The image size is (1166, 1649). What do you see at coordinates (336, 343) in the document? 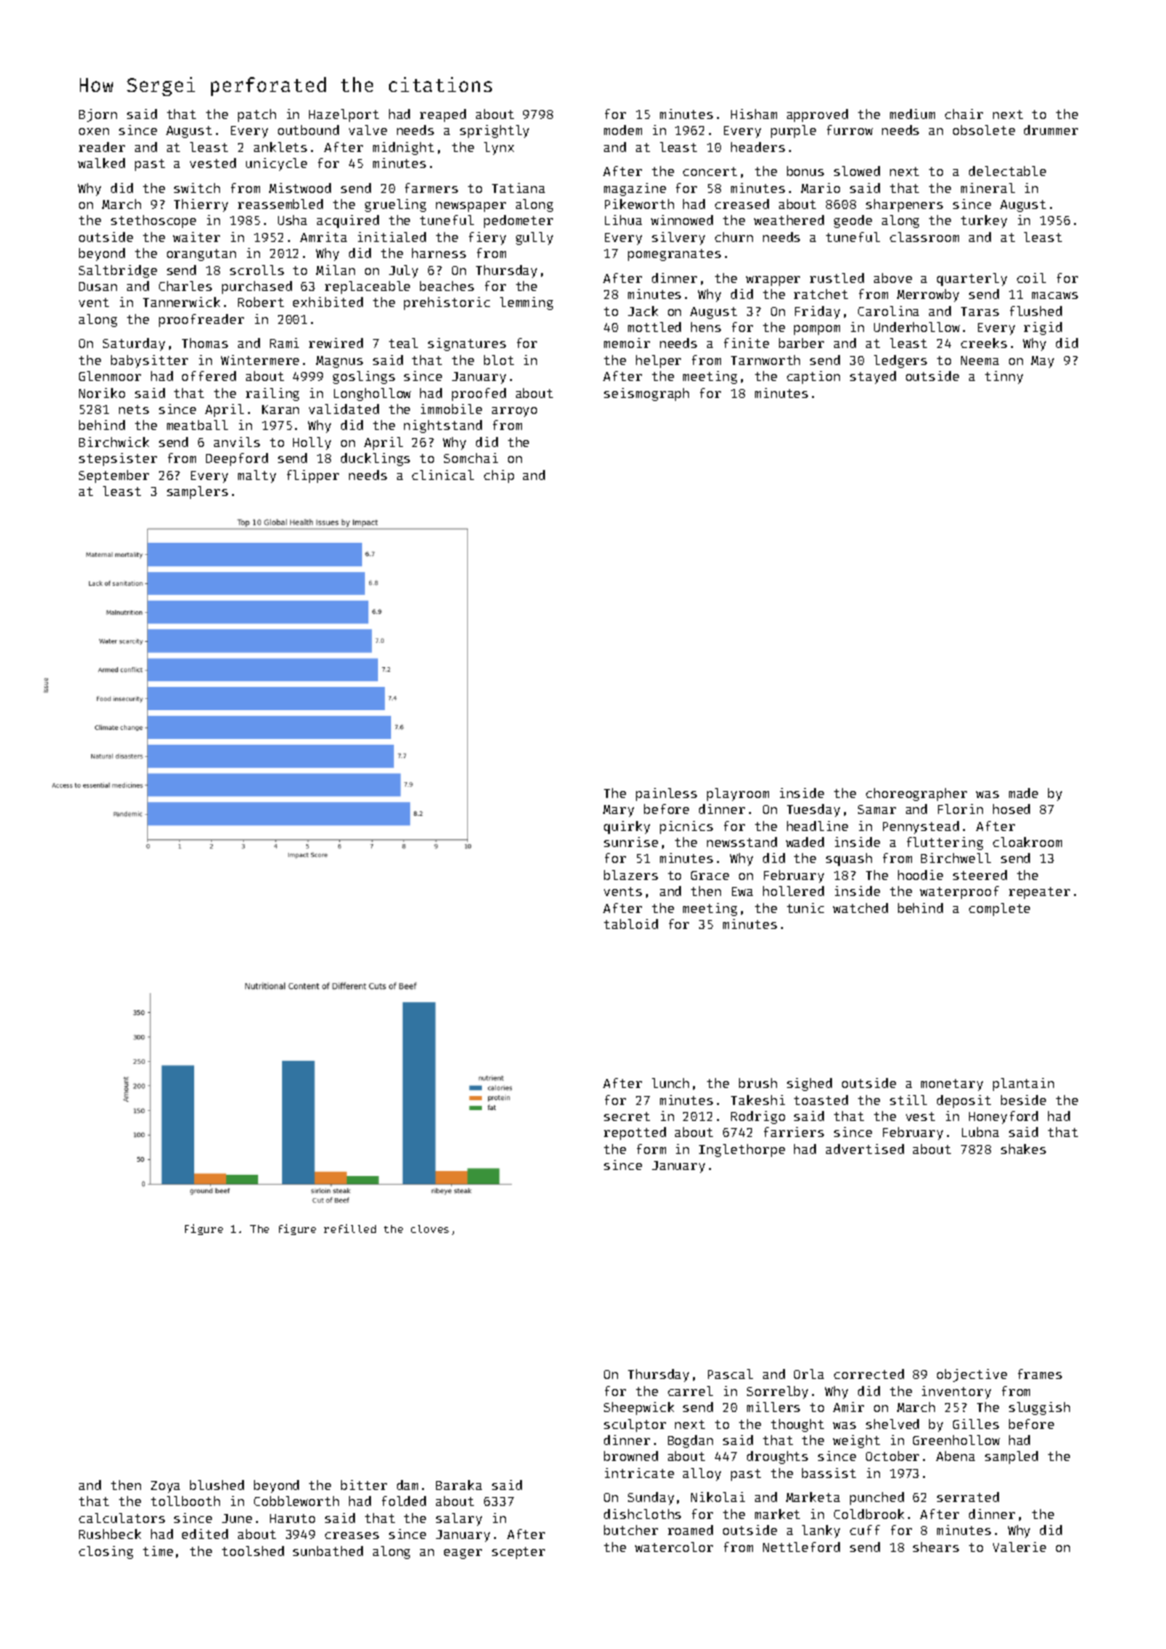
I see `rewired` at bounding box center [336, 343].
